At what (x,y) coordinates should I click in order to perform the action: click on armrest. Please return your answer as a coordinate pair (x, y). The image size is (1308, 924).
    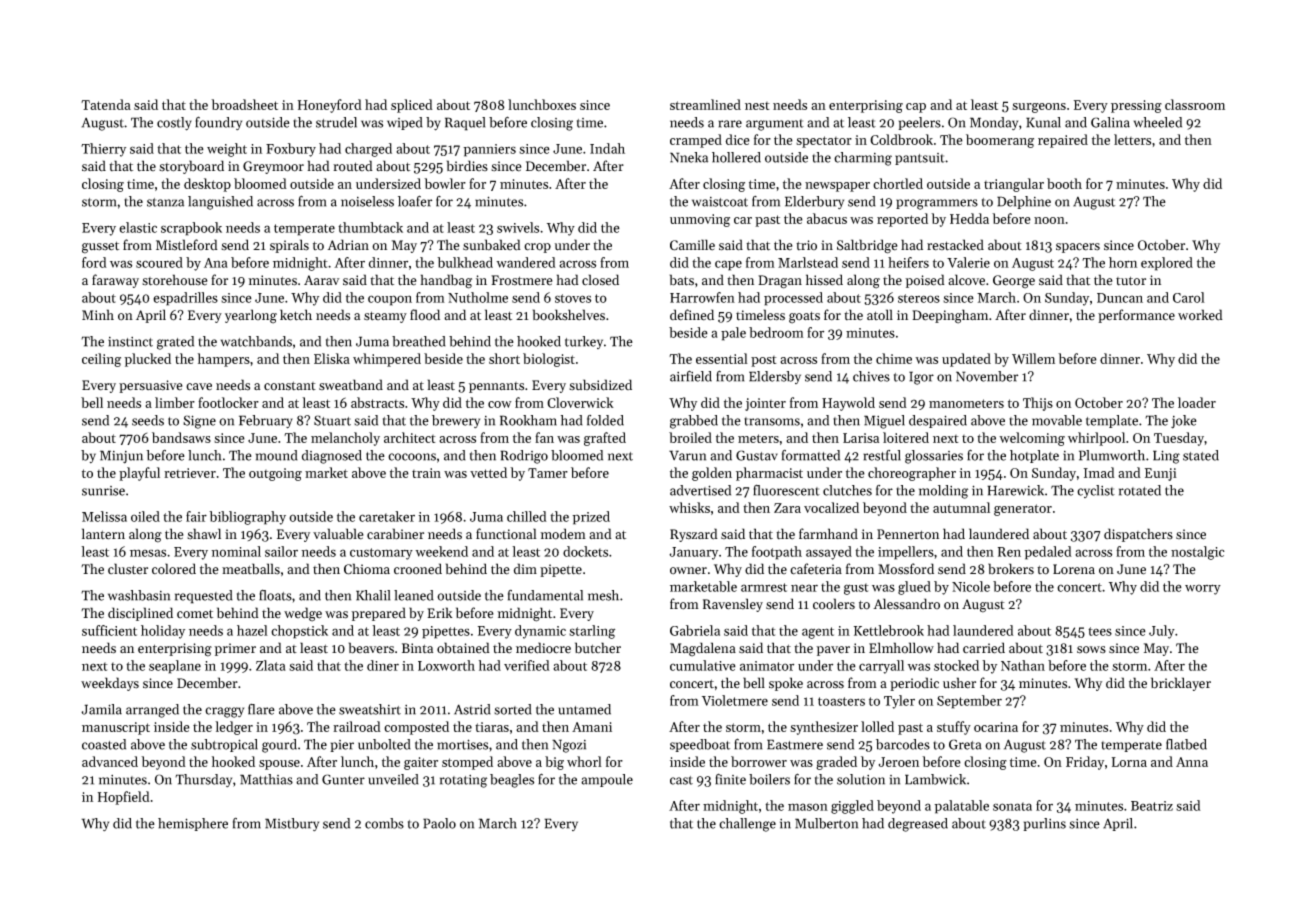
    Looking at the image, I should click on (764, 587).
